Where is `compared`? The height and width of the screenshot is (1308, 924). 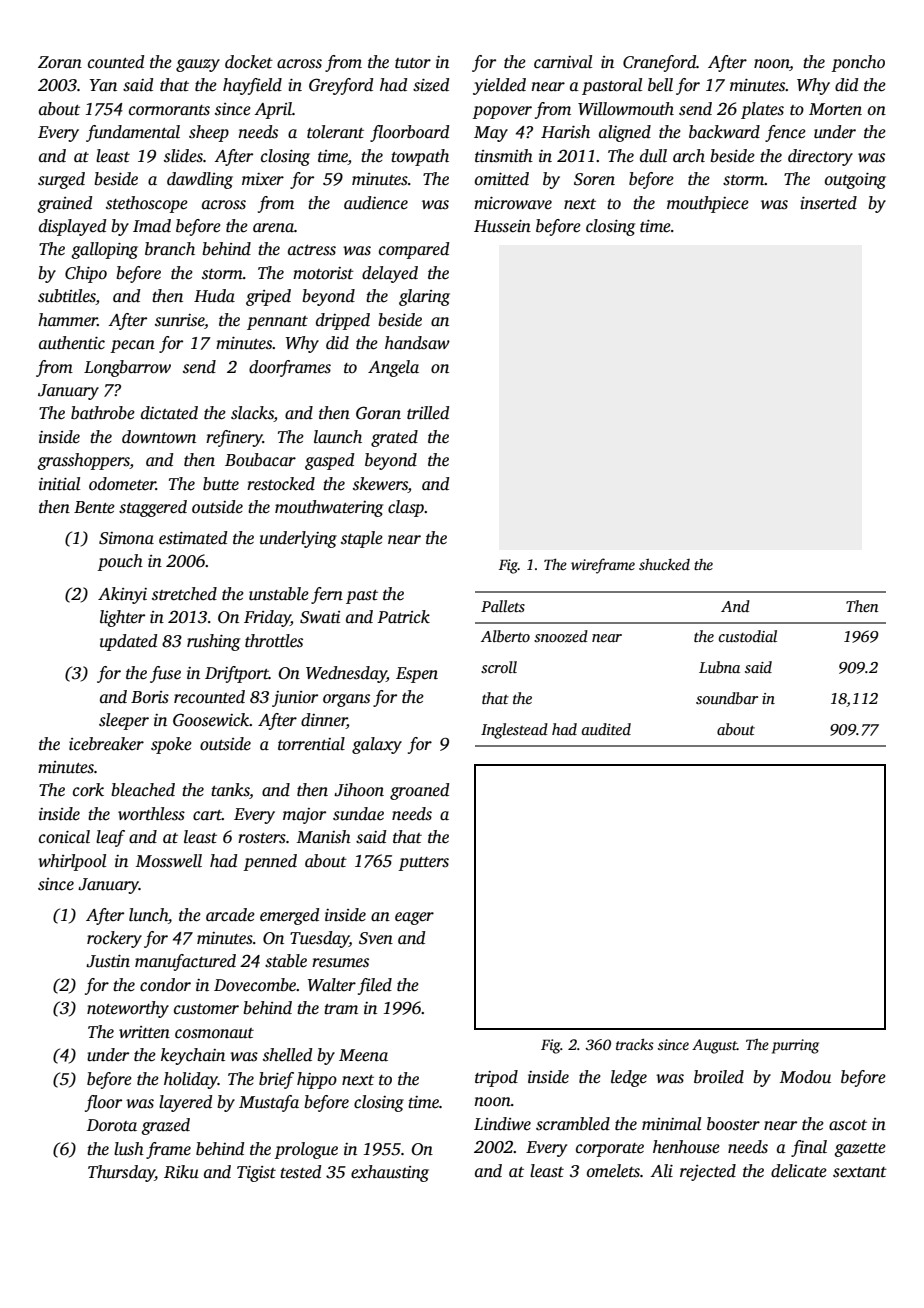 compared is located at coordinates (414, 250).
